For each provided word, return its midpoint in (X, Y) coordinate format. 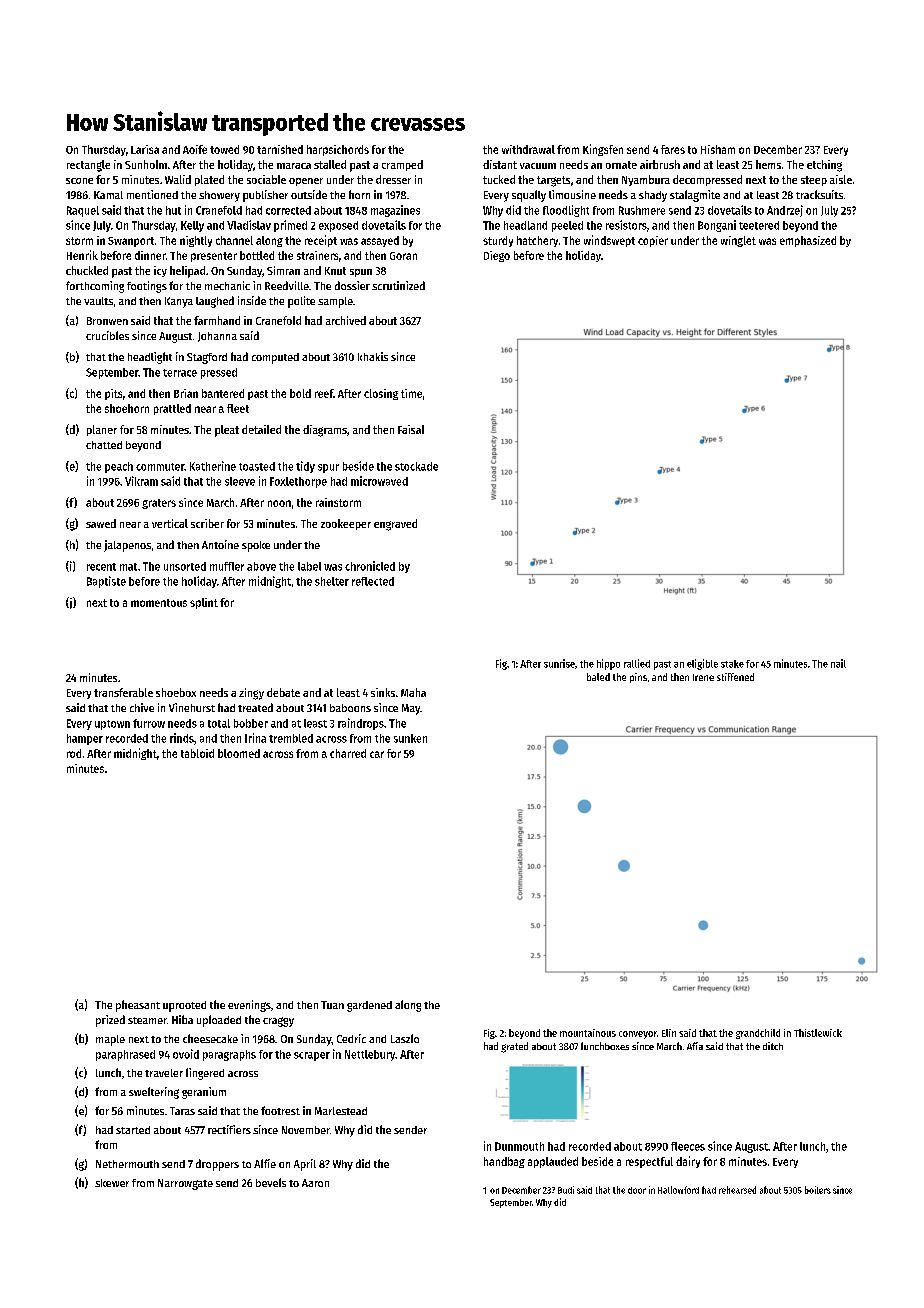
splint (204, 603)
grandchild (758, 1034)
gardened (369, 1006)
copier (653, 241)
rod (74, 753)
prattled (172, 409)
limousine (572, 194)
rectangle (88, 166)
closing (381, 394)
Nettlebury (370, 1055)
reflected (373, 581)
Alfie (265, 1163)
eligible (702, 664)
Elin (669, 1033)
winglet (738, 241)
